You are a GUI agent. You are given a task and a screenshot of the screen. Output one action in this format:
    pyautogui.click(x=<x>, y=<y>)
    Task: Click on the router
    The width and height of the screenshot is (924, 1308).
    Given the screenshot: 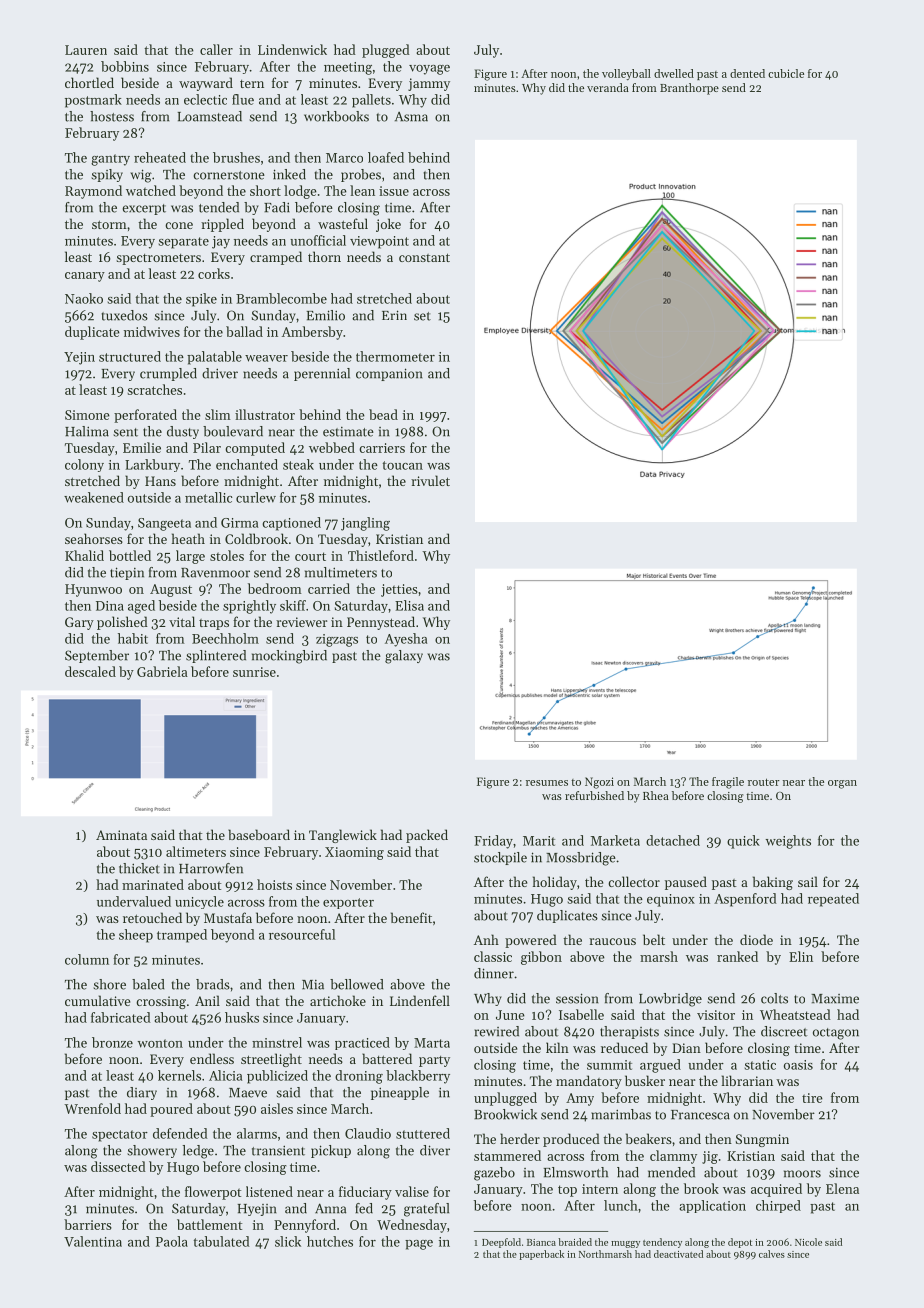 What is the action you would take?
    pyautogui.click(x=764, y=782)
